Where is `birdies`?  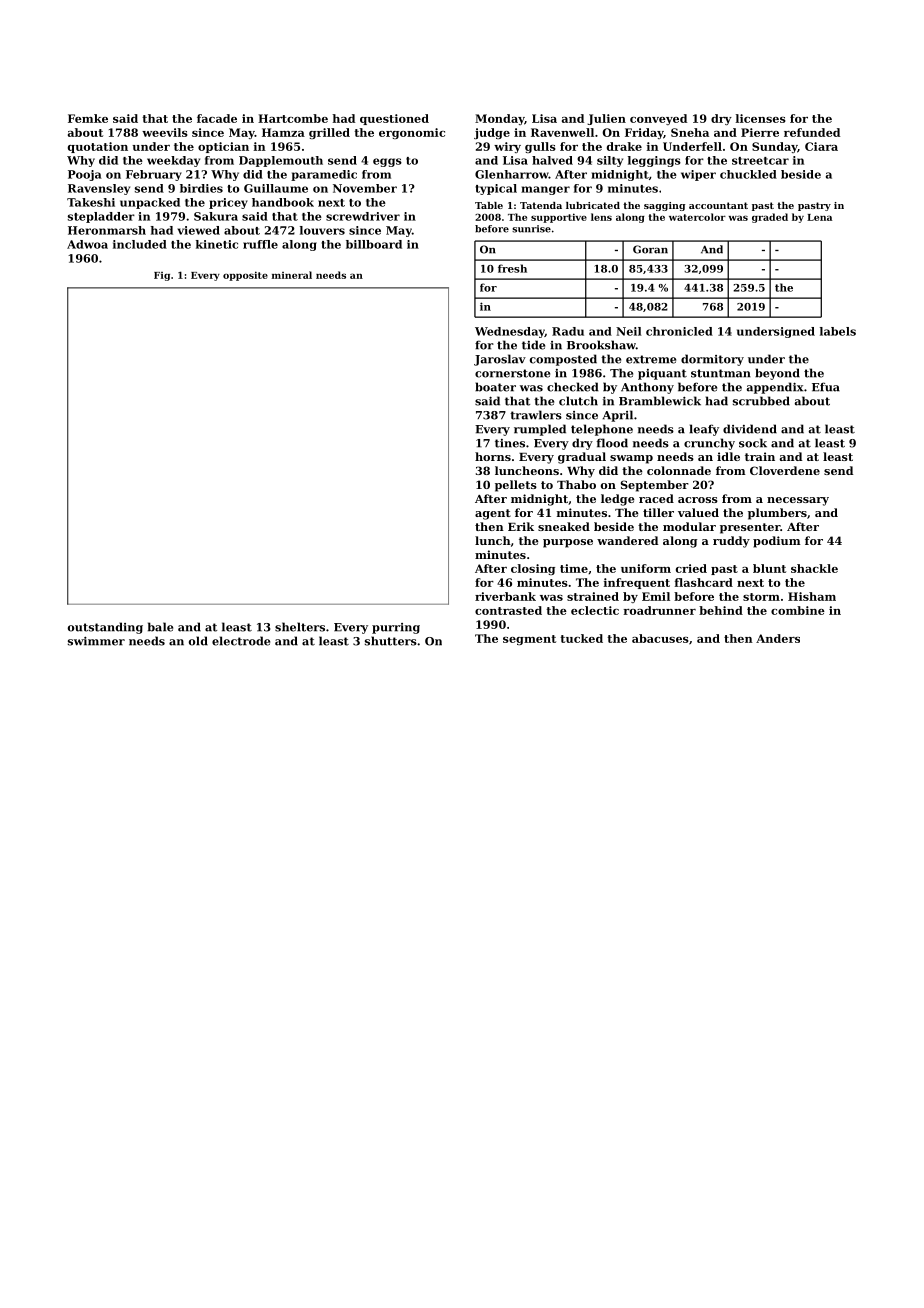 birdies is located at coordinates (201, 188).
